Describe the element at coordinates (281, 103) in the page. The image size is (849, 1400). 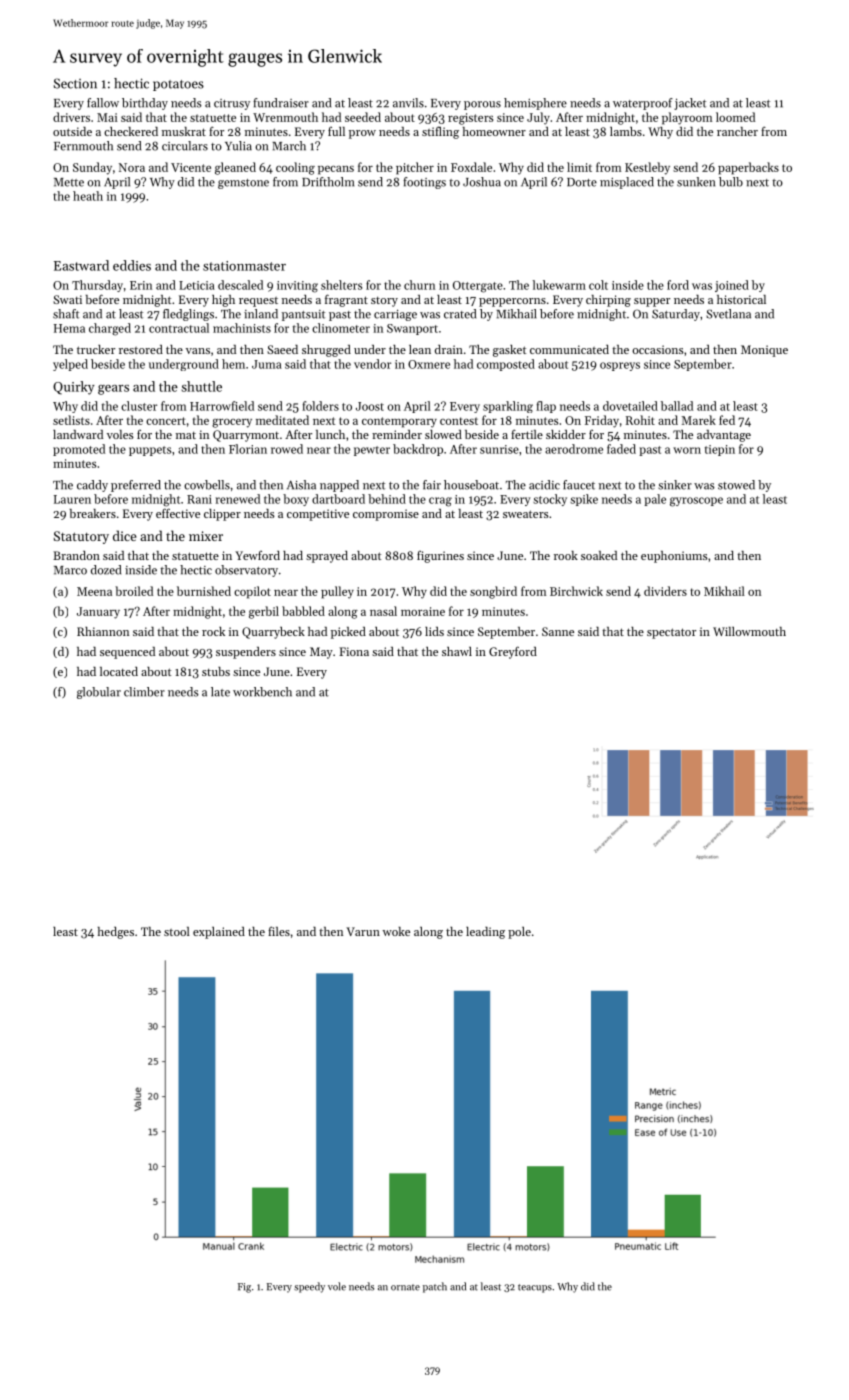
I see `fundraiser` at that location.
